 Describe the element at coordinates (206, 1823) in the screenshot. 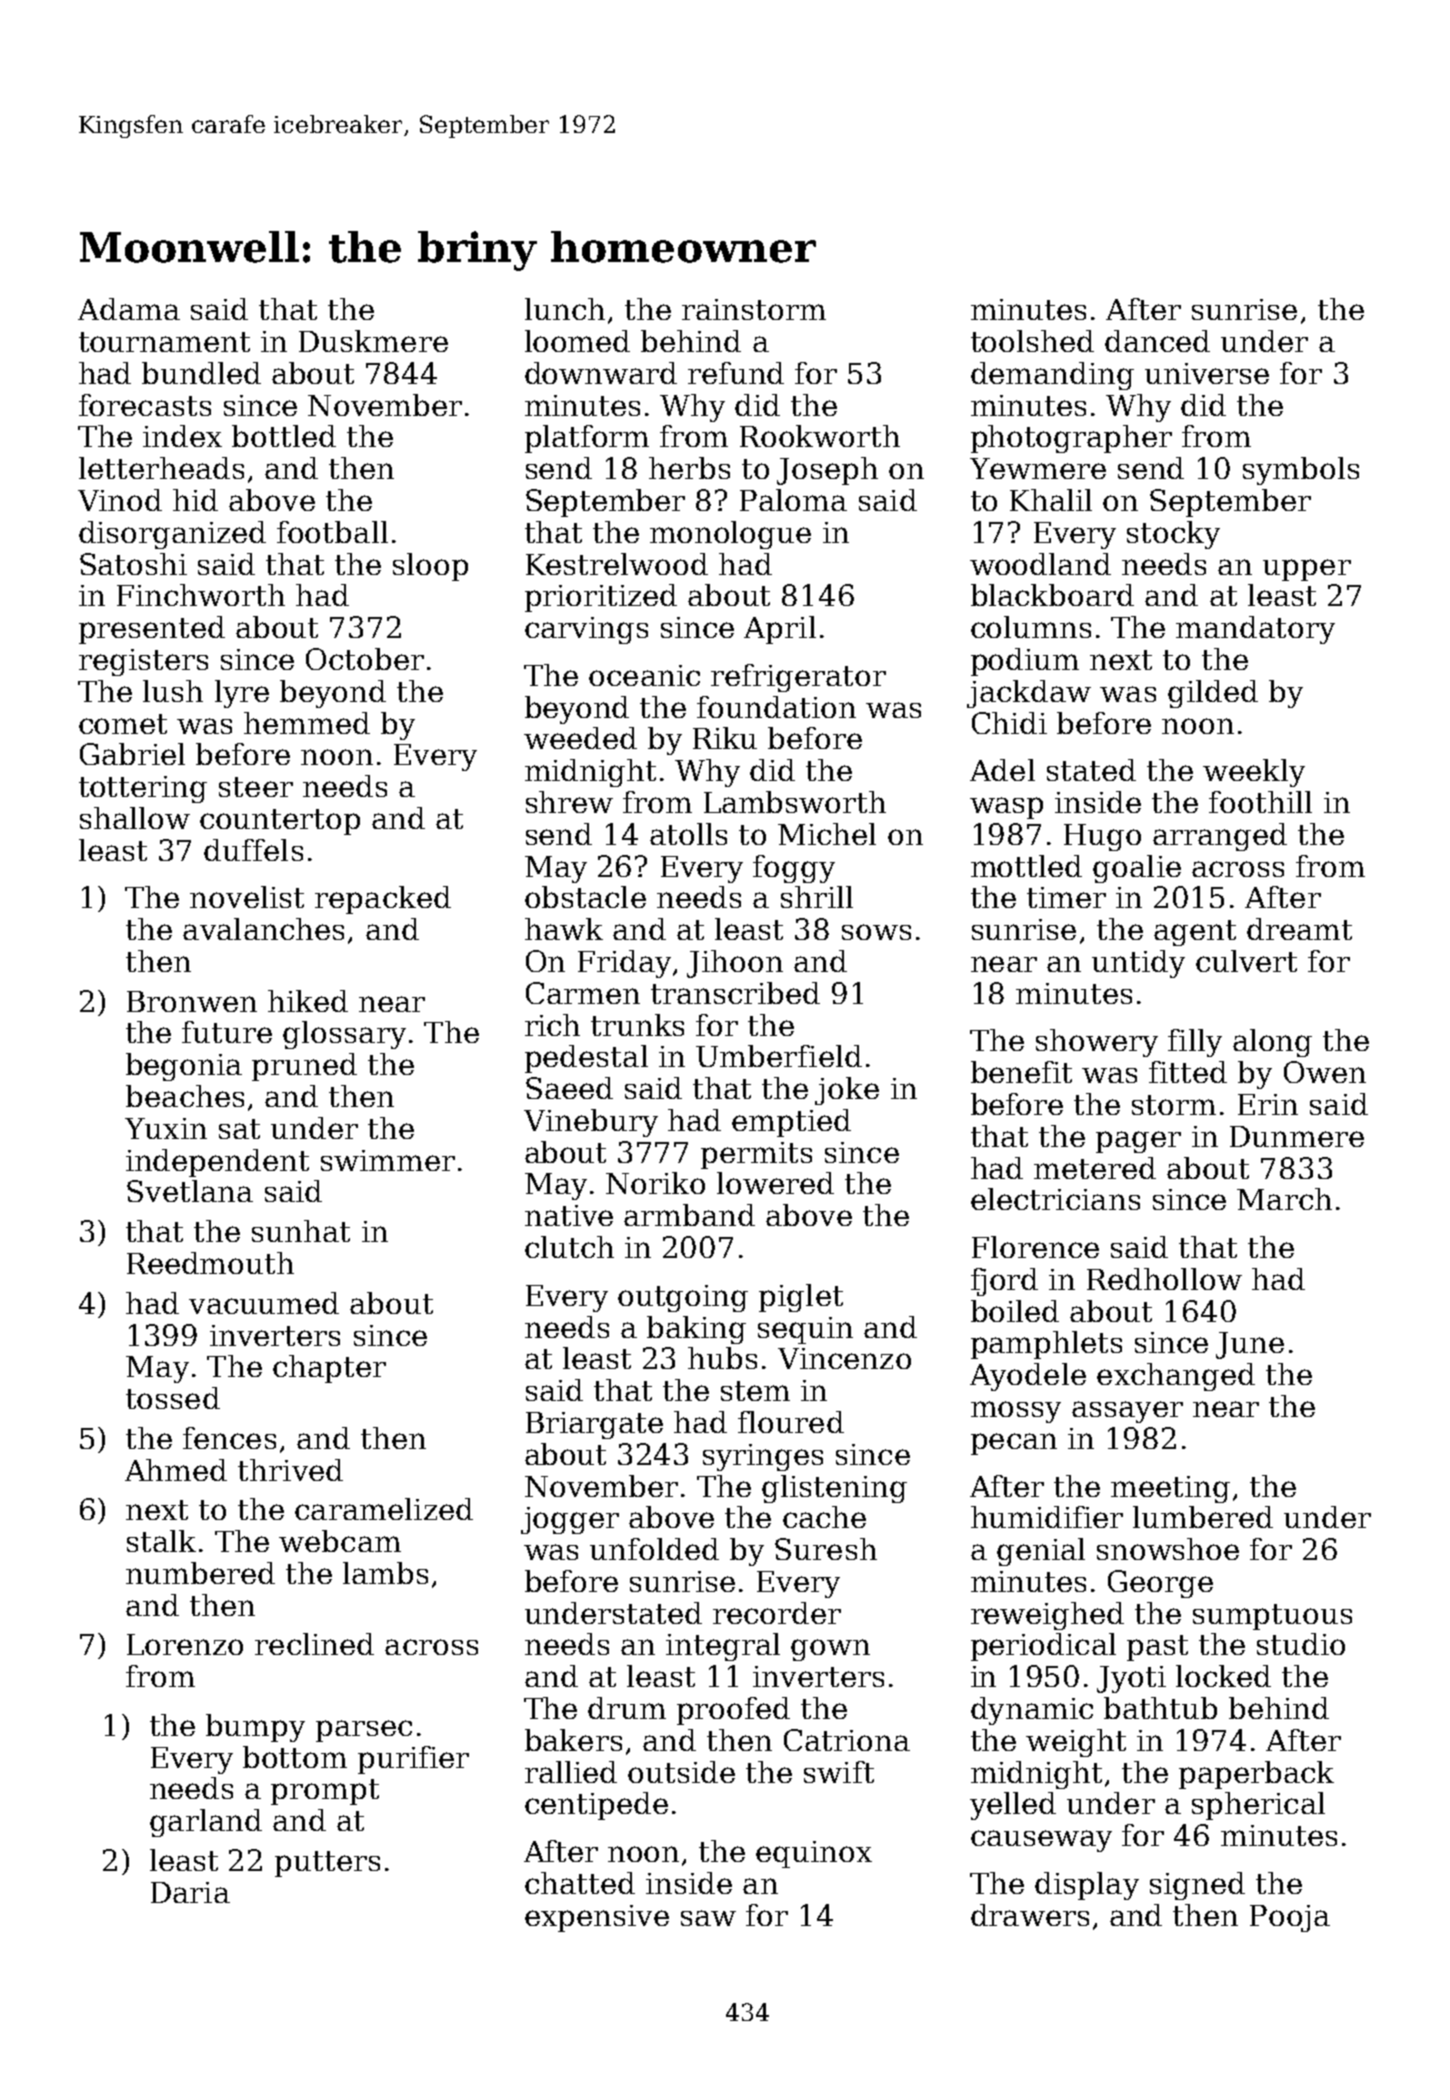

I see `garland` at that location.
